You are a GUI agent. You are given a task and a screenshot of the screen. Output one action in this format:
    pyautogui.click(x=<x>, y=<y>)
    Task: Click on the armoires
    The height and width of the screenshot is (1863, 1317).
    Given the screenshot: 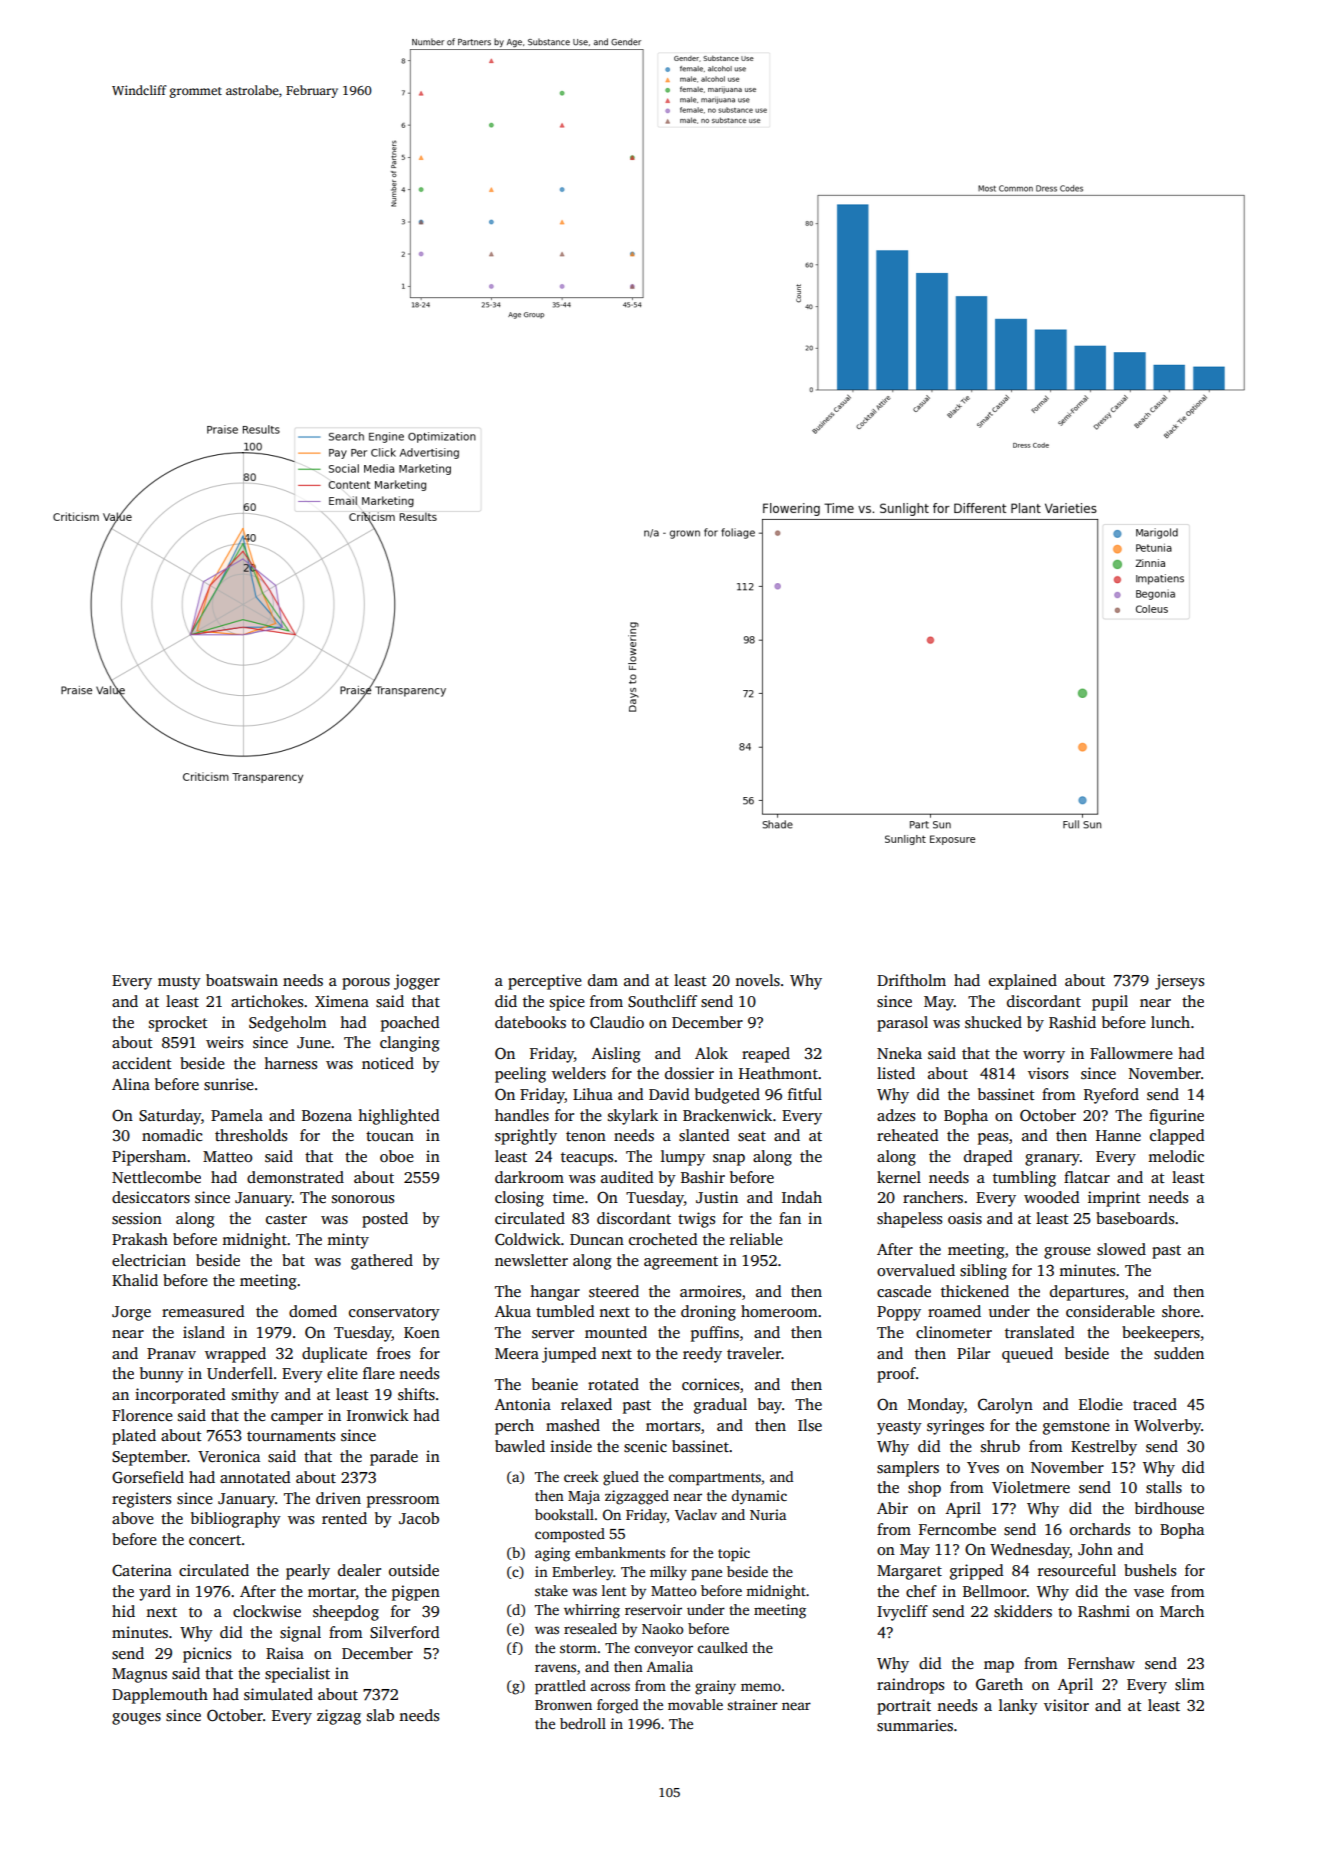 What is the action you would take?
    pyautogui.click(x=710, y=1291)
